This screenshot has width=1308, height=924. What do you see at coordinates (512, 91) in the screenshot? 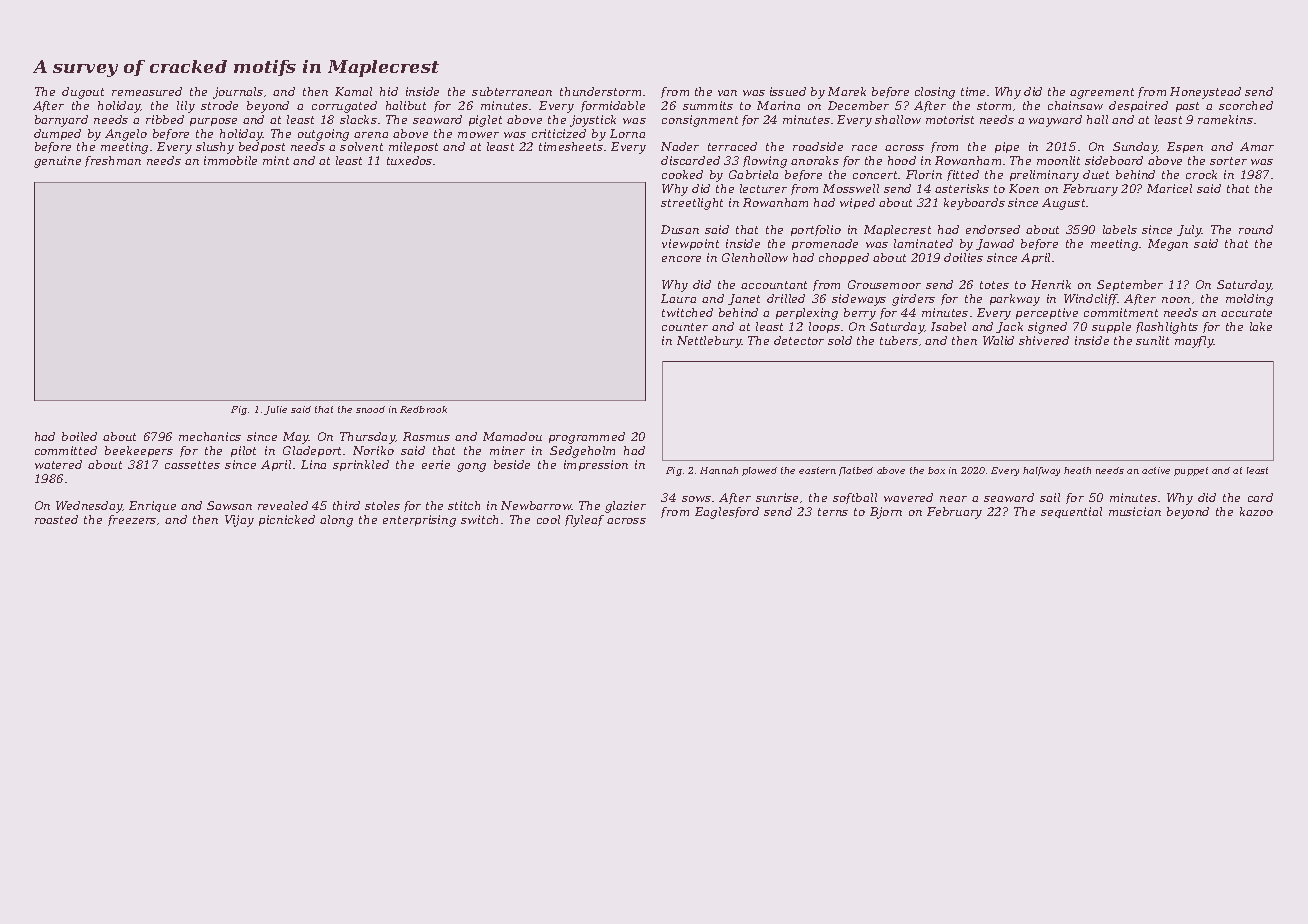
I see `subterranean` at bounding box center [512, 91].
